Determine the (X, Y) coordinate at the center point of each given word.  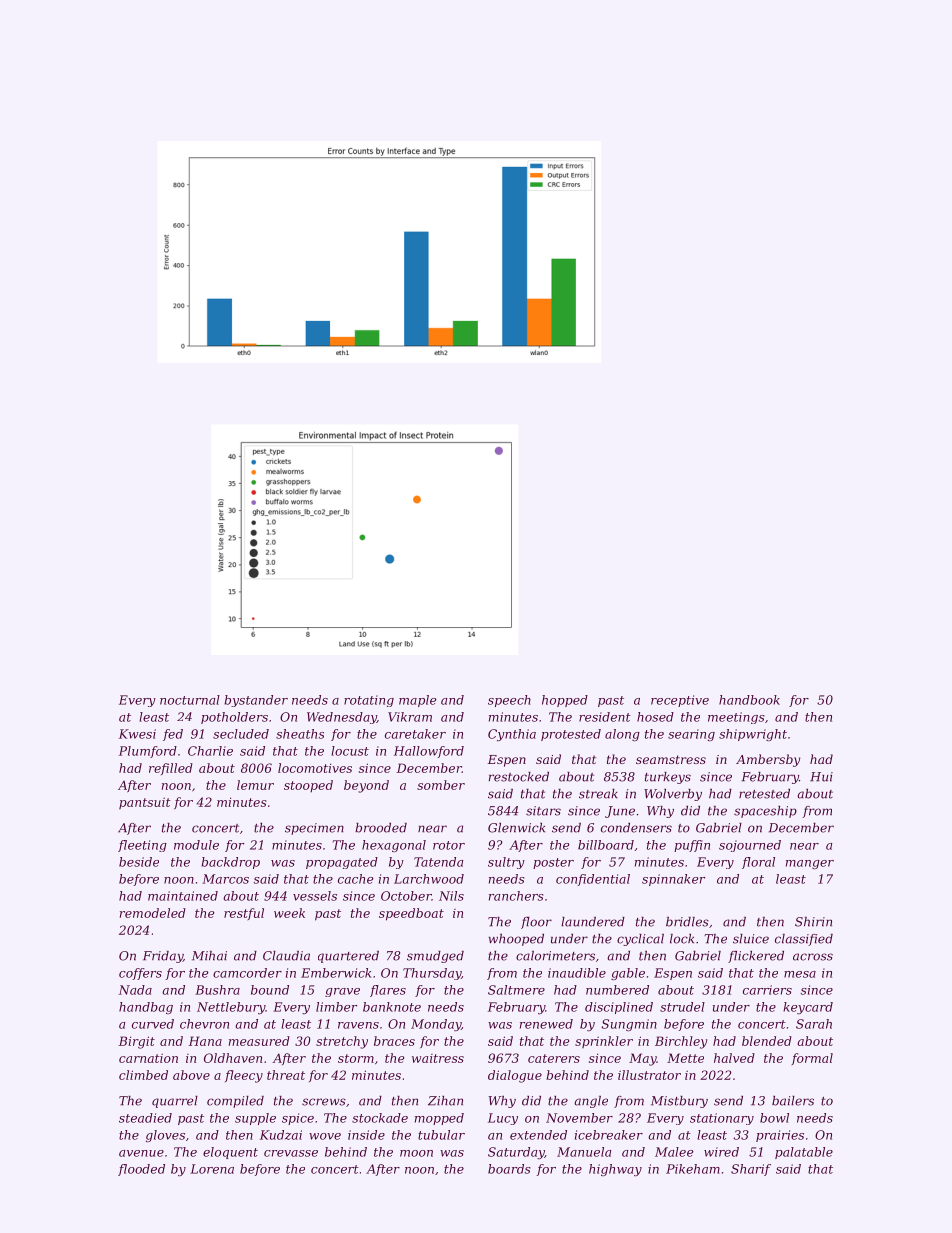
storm (356, 1058)
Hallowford (429, 752)
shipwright (753, 735)
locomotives (315, 768)
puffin (692, 846)
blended (767, 1041)
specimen (314, 829)
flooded (141, 1170)
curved (153, 1024)
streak (598, 794)
